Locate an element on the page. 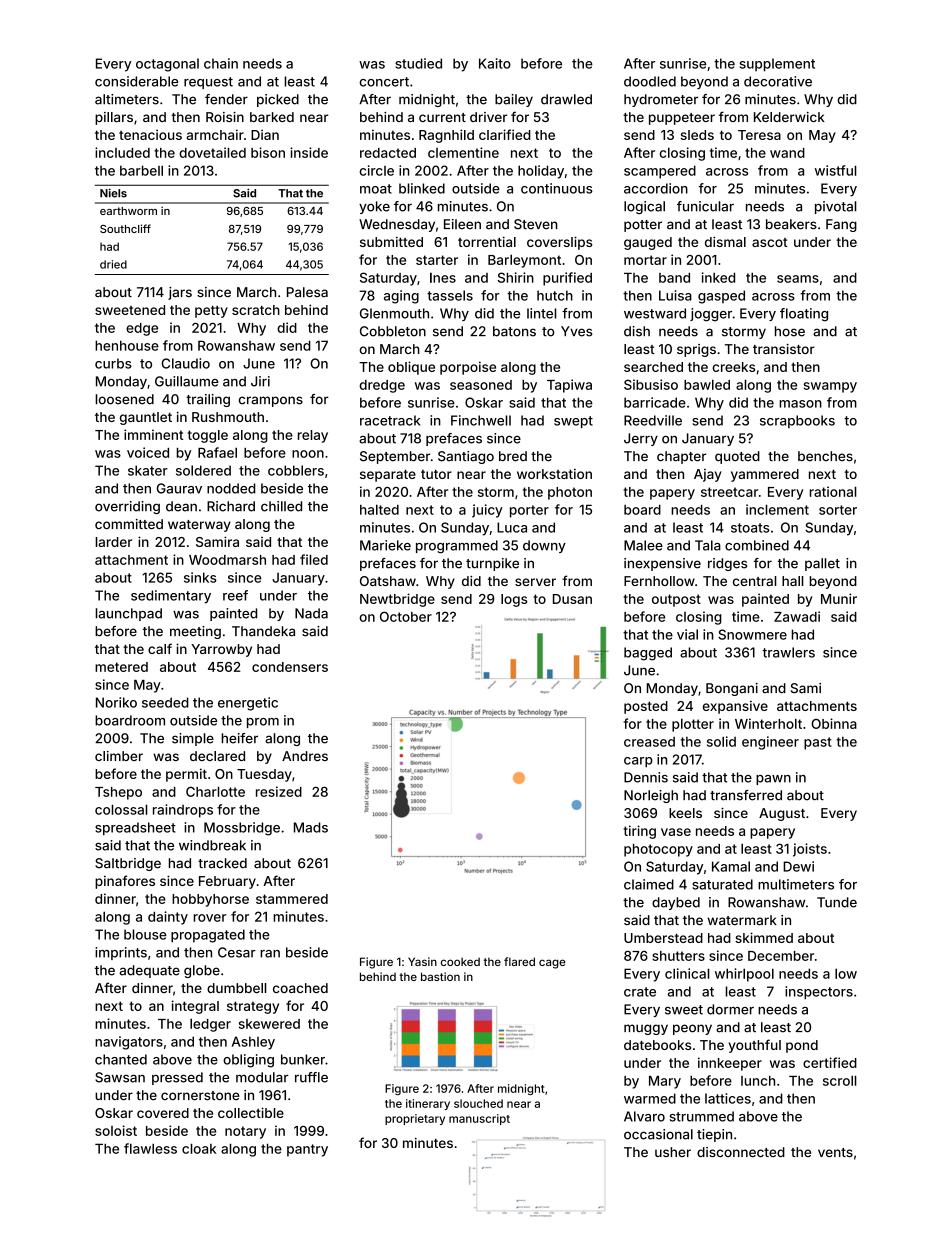 The image size is (952, 1233). chain is located at coordinates (221, 63).
